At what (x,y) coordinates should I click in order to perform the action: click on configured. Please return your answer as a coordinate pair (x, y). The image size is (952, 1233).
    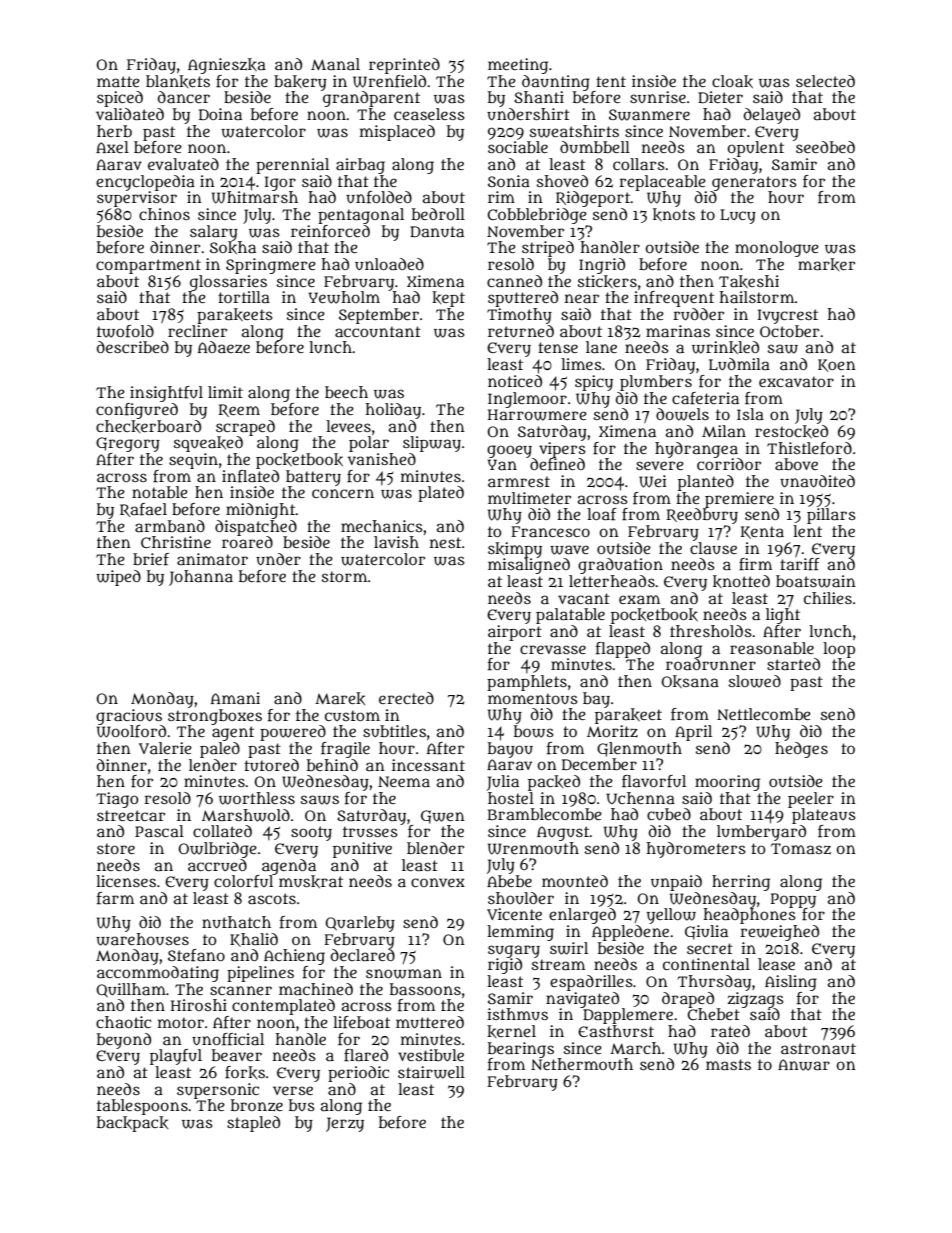
    Looking at the image, I should click on (137, 411).
